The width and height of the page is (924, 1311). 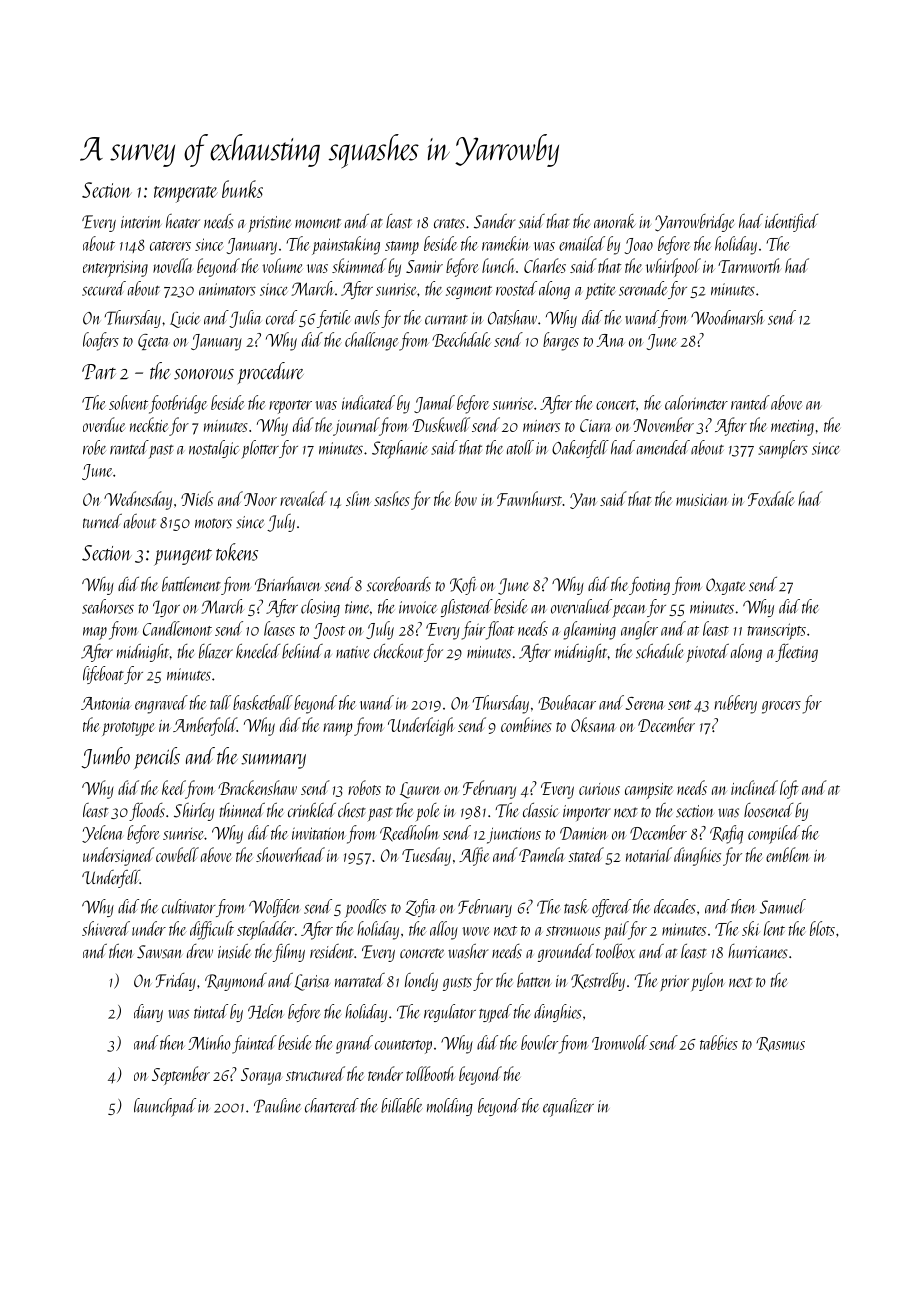 I want to click on Pauline, so click(x=277, y=1105).
